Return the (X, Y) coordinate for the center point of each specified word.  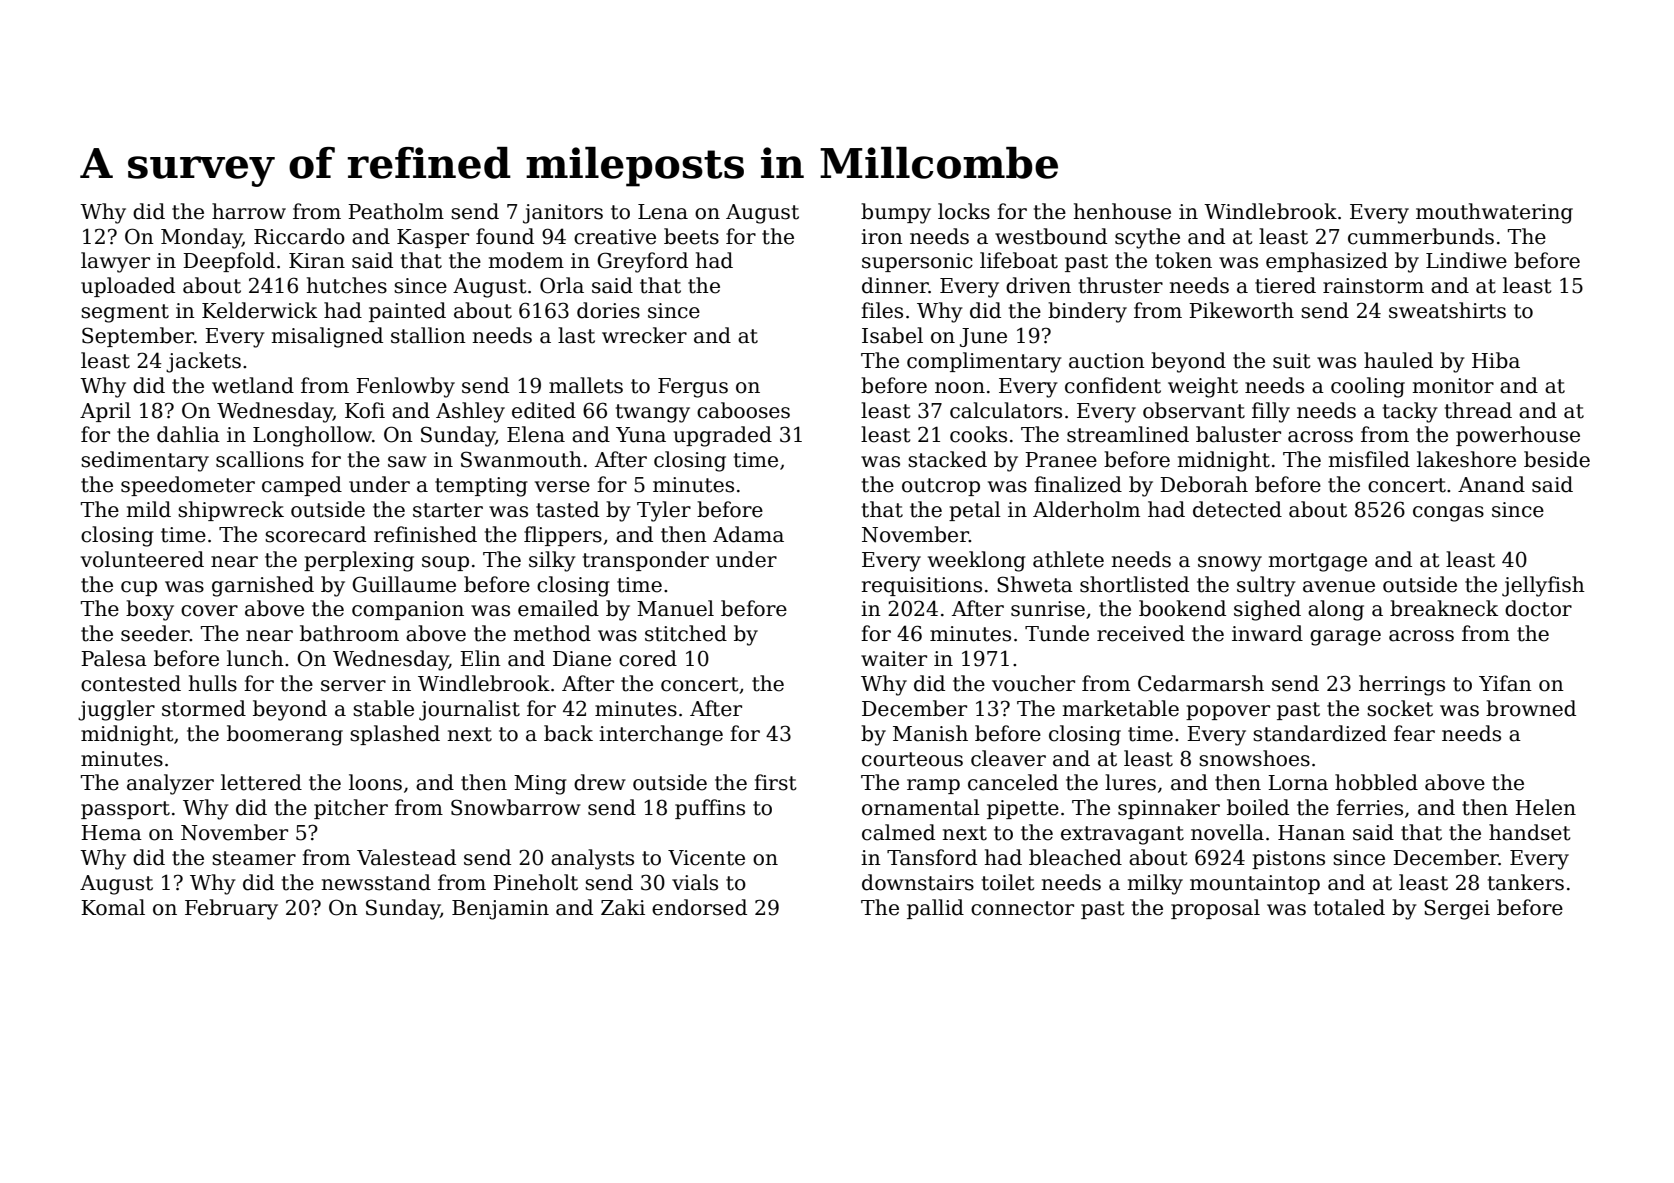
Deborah (1204, 484)
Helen (1545, 807)
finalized (1078, 484)
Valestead (406, 857)
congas (1448, 514)
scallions (260, 459)
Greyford (642, 262)
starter (448, 510)
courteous (912, 759)
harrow (249, 211)
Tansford (932, 857)
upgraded (722, 436)
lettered (261, 782)
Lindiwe (1466, 260)
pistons (1288, 859)
